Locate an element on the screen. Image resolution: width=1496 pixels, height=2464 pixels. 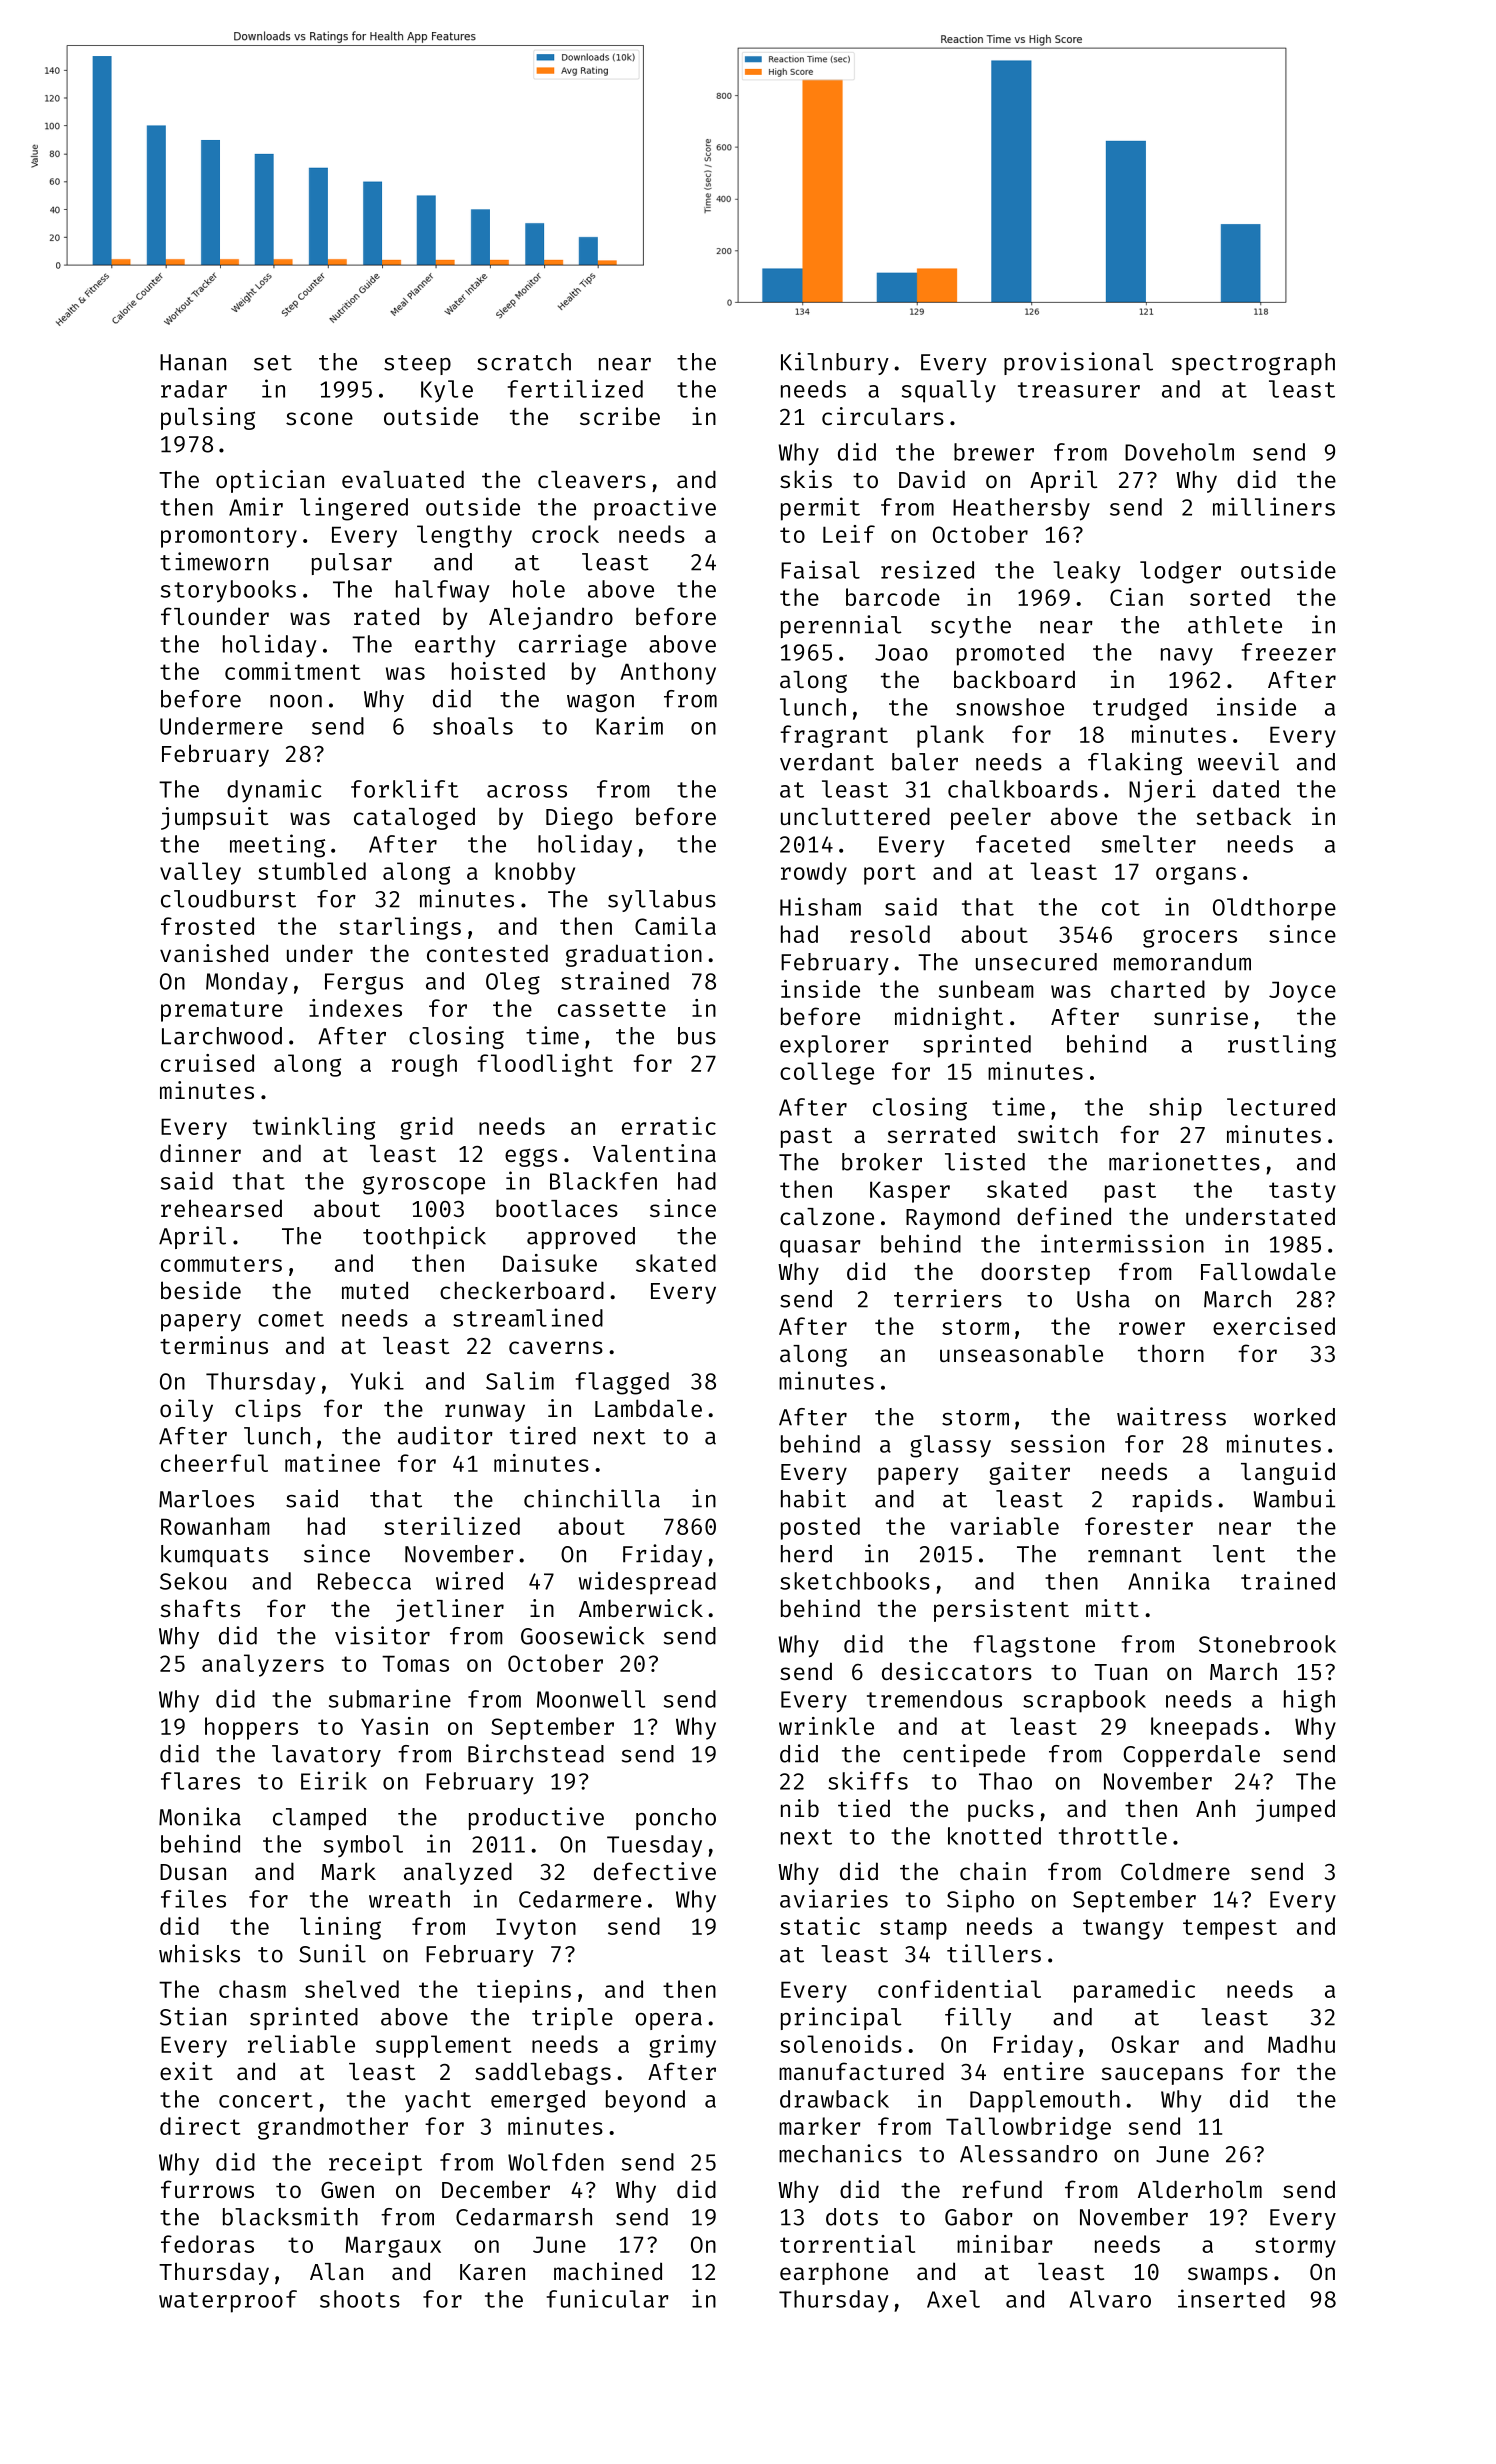
Stonebrook is located at coordinates (1267, 1644).
